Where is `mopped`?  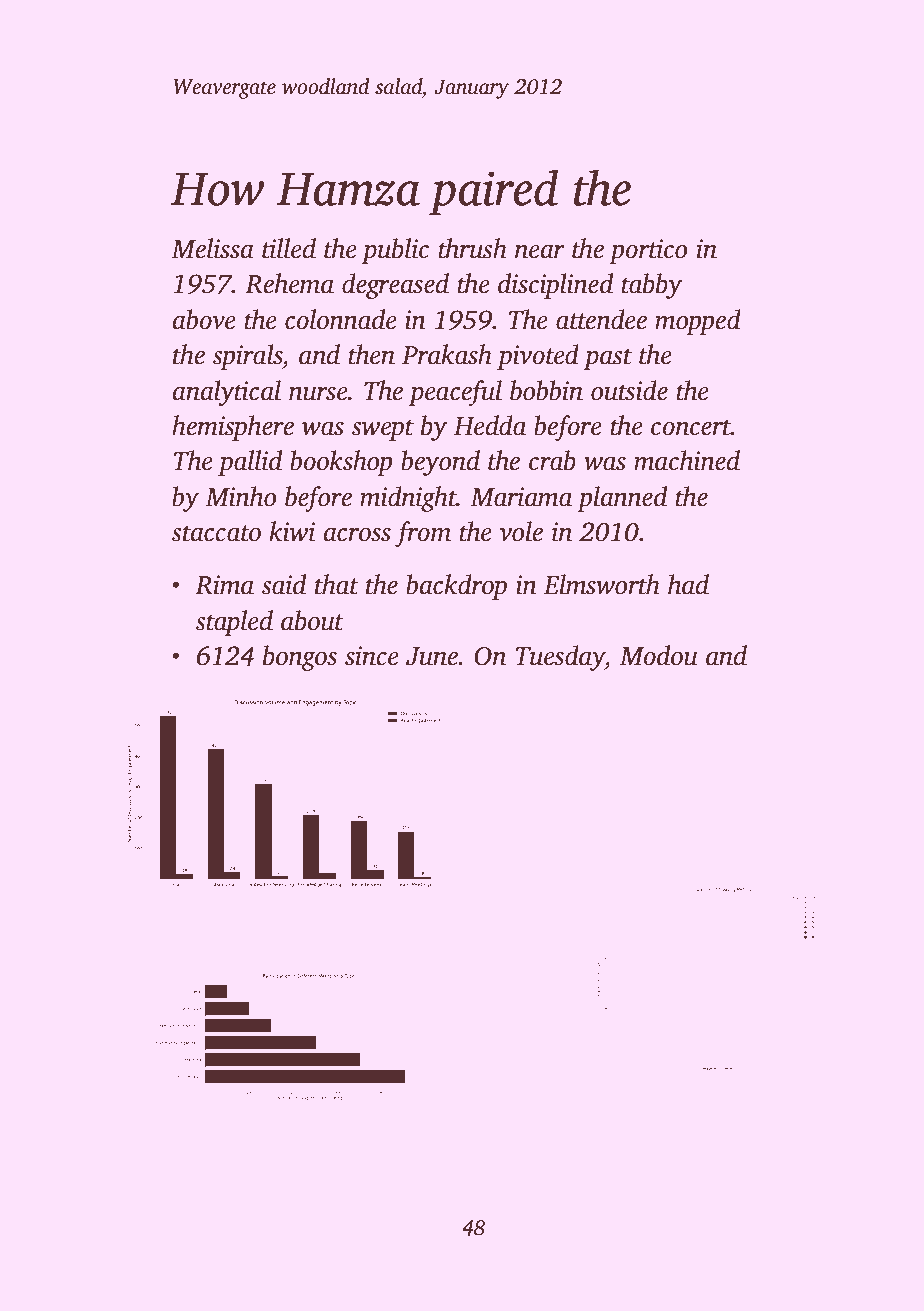
mopped is located at coordinates (698, 322).
